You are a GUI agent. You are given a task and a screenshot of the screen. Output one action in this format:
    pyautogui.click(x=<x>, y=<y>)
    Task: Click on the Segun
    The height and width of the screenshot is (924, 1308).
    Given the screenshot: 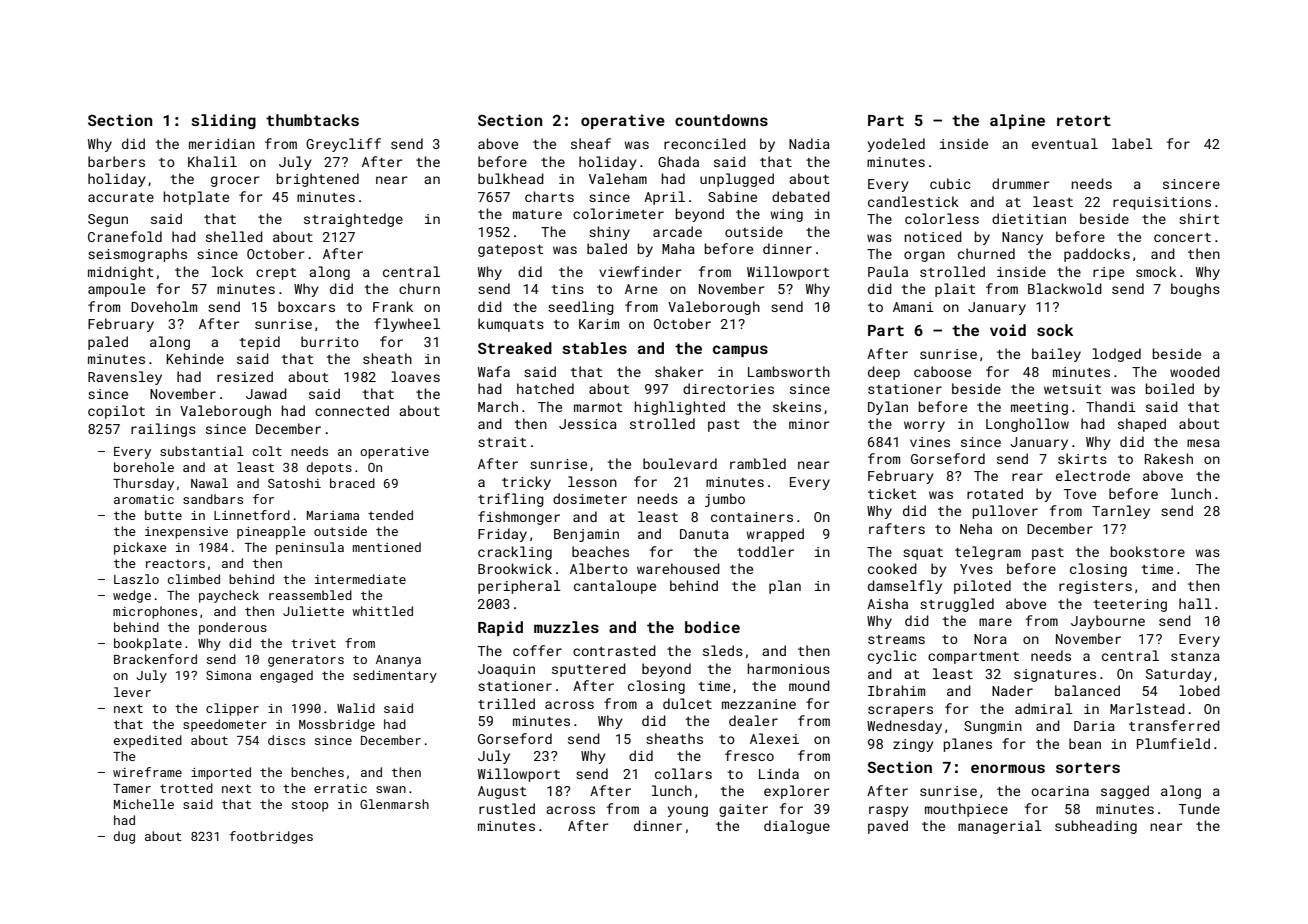 What is the action you would take?
    pyautogui.click(x=108, y=220)
